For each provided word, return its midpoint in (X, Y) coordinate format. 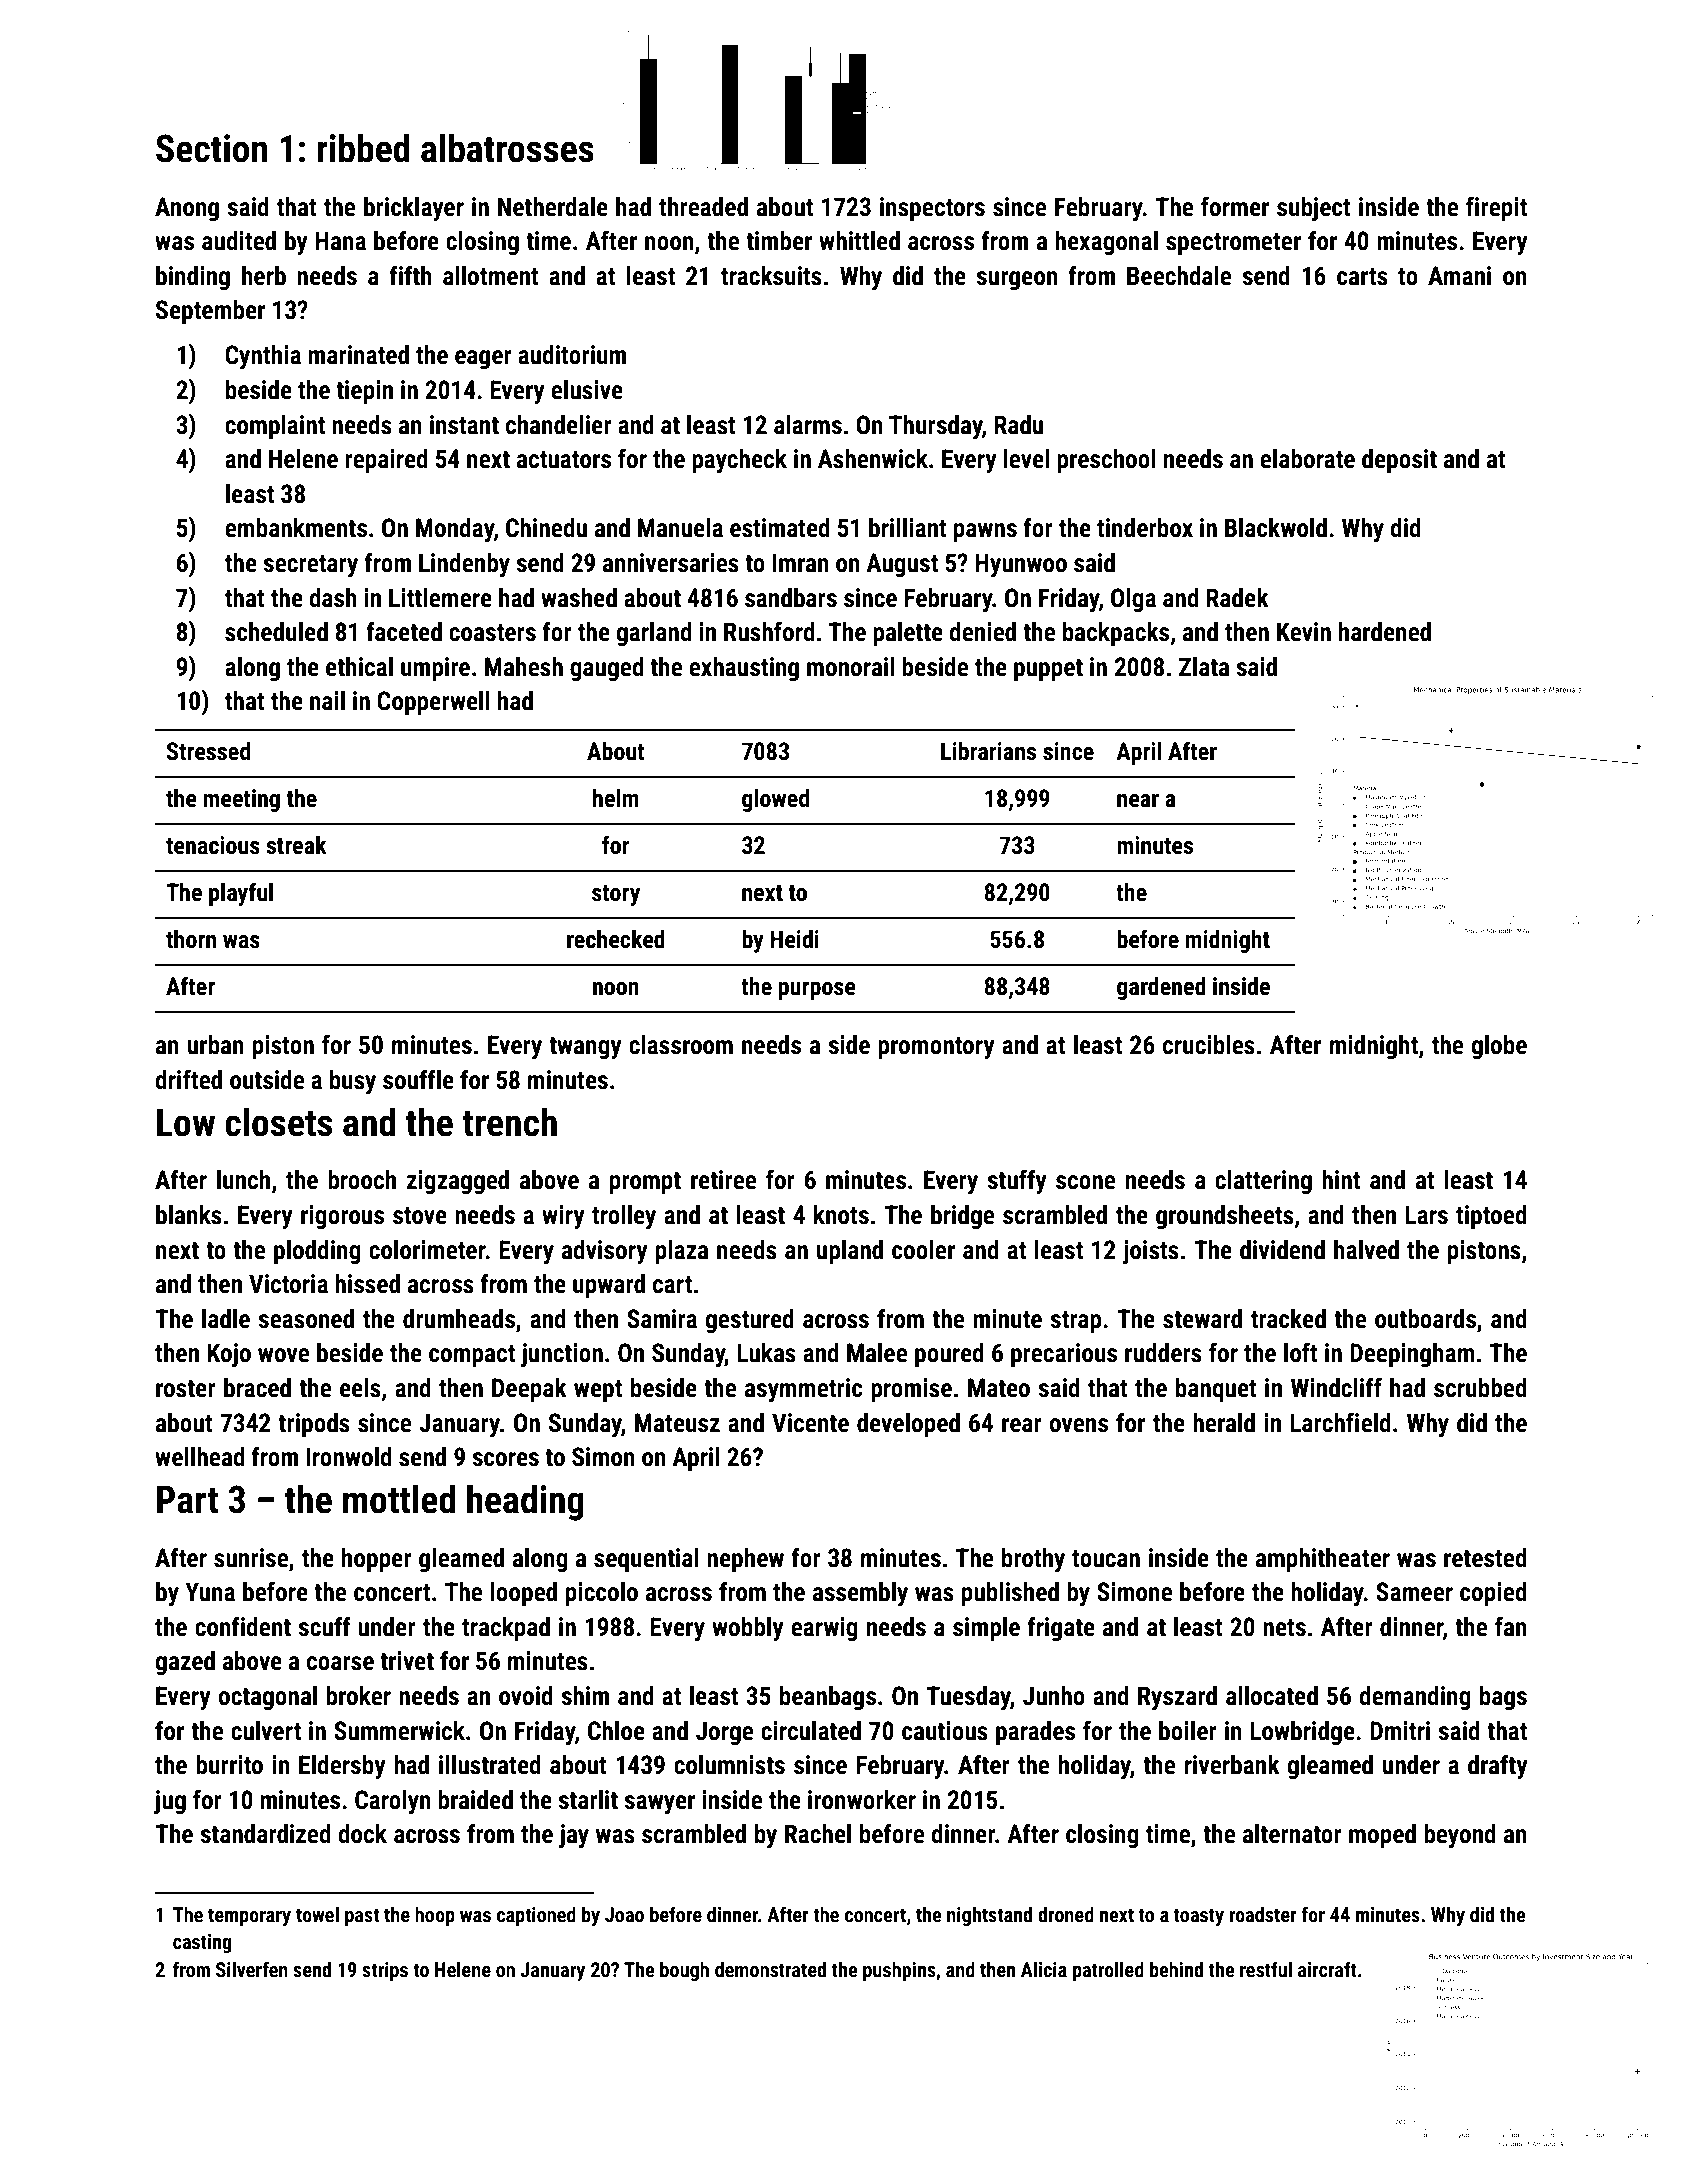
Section (211, 148)
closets (278, 1122)
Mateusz (677, 1423)
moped (1382, 1836)
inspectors (932, 209)
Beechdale (1179, 276)
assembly (860, 1594)
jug (170, 1802)
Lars (1426, 1215)
